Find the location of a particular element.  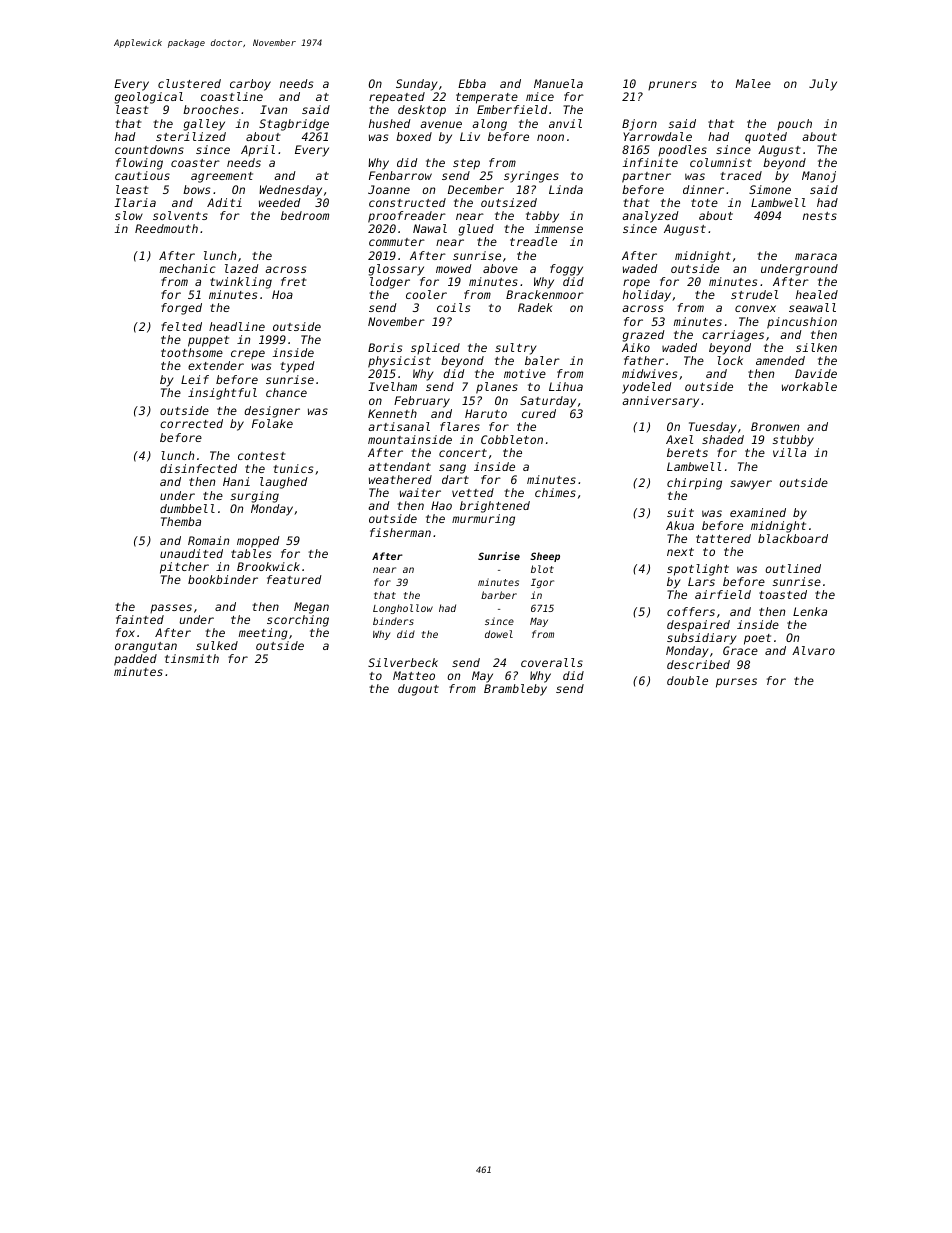

Ebba is located at coordinates (472, 83).
